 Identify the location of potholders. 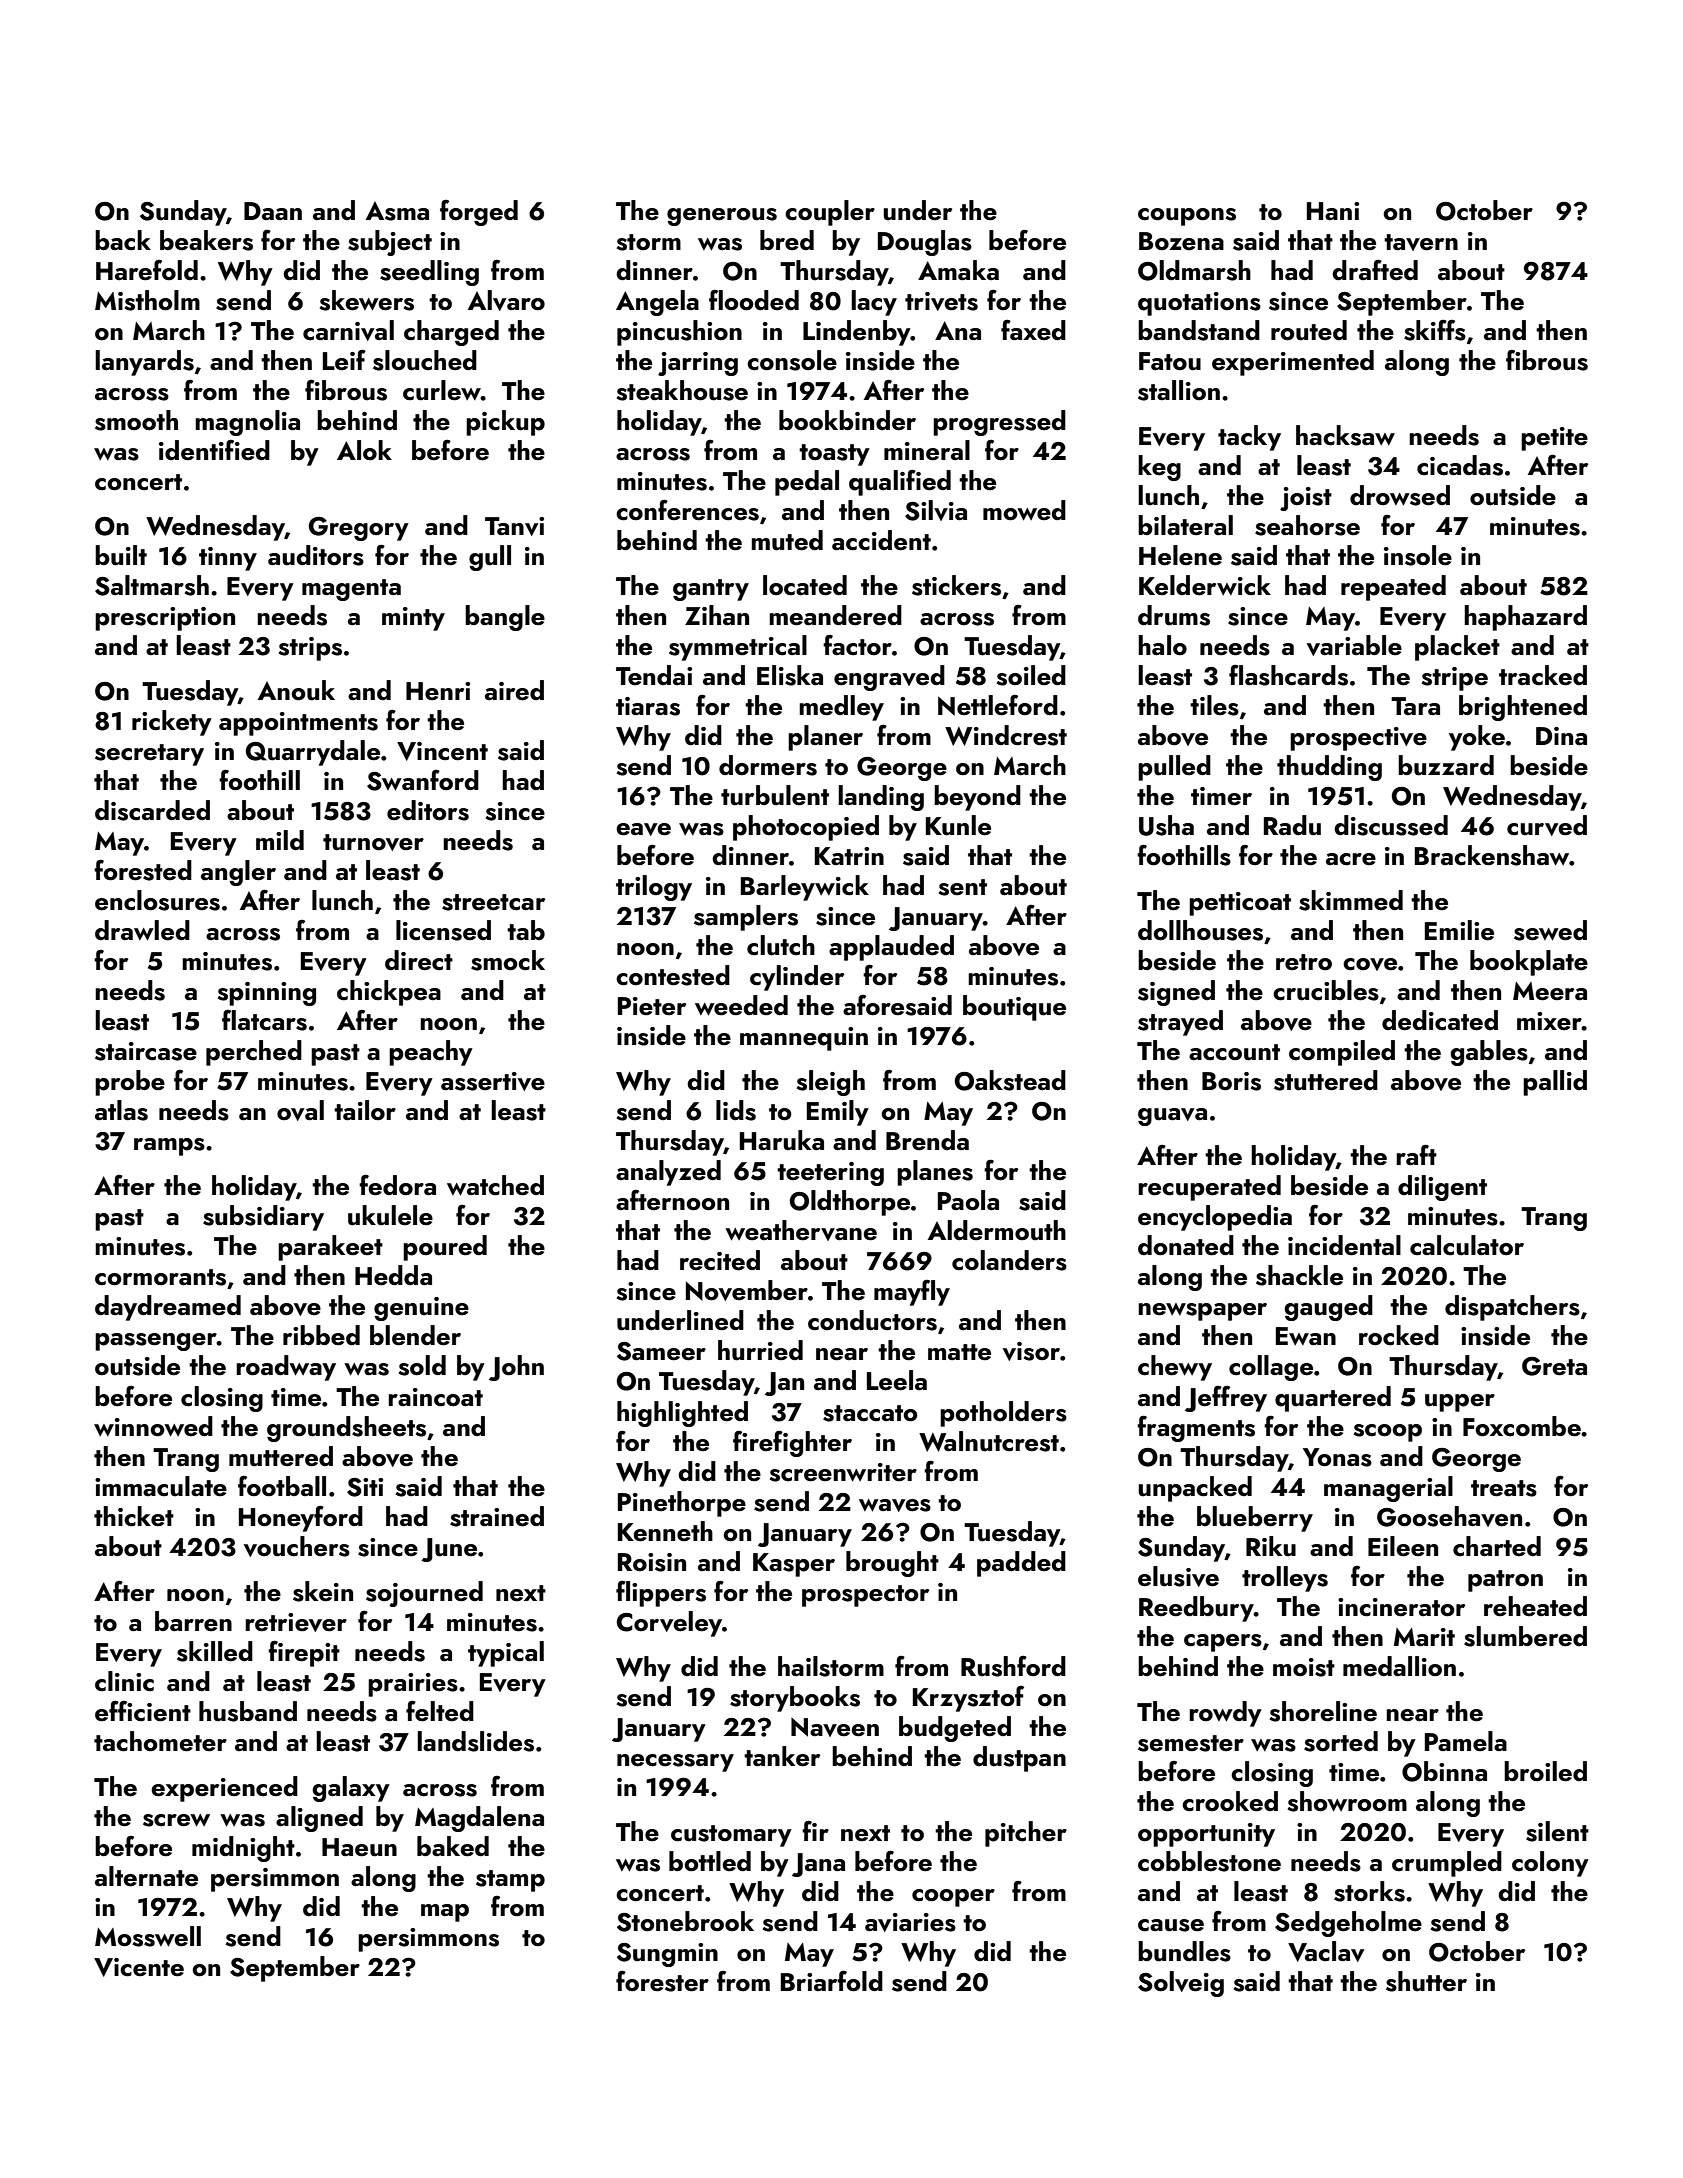
(1003, 1414).
